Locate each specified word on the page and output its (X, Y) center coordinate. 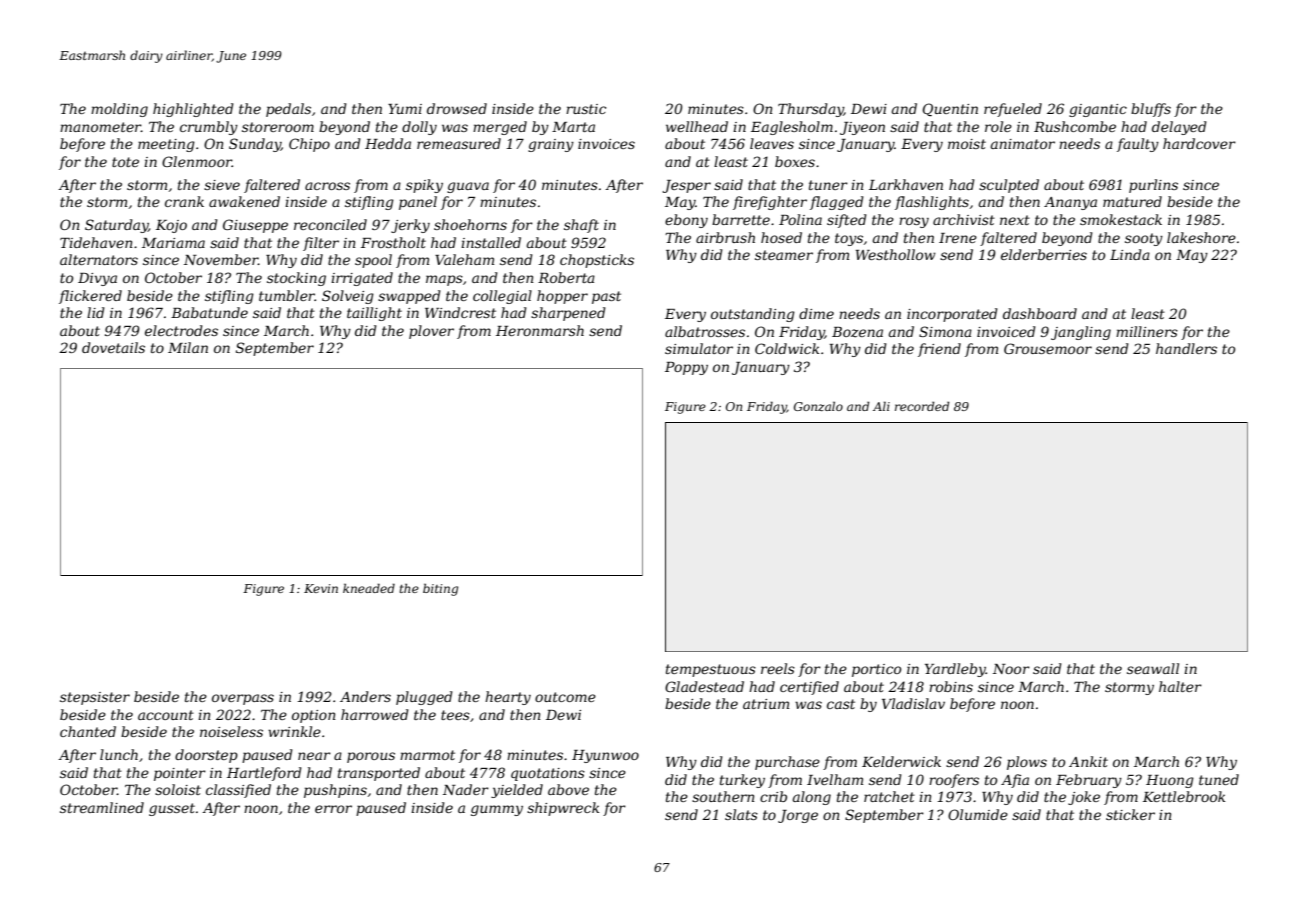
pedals (288, 110)
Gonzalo (818, 406)
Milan (188, 347)
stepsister (95, 698)
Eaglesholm (792, 128)
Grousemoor (1048, 348)
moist (967, 144)
